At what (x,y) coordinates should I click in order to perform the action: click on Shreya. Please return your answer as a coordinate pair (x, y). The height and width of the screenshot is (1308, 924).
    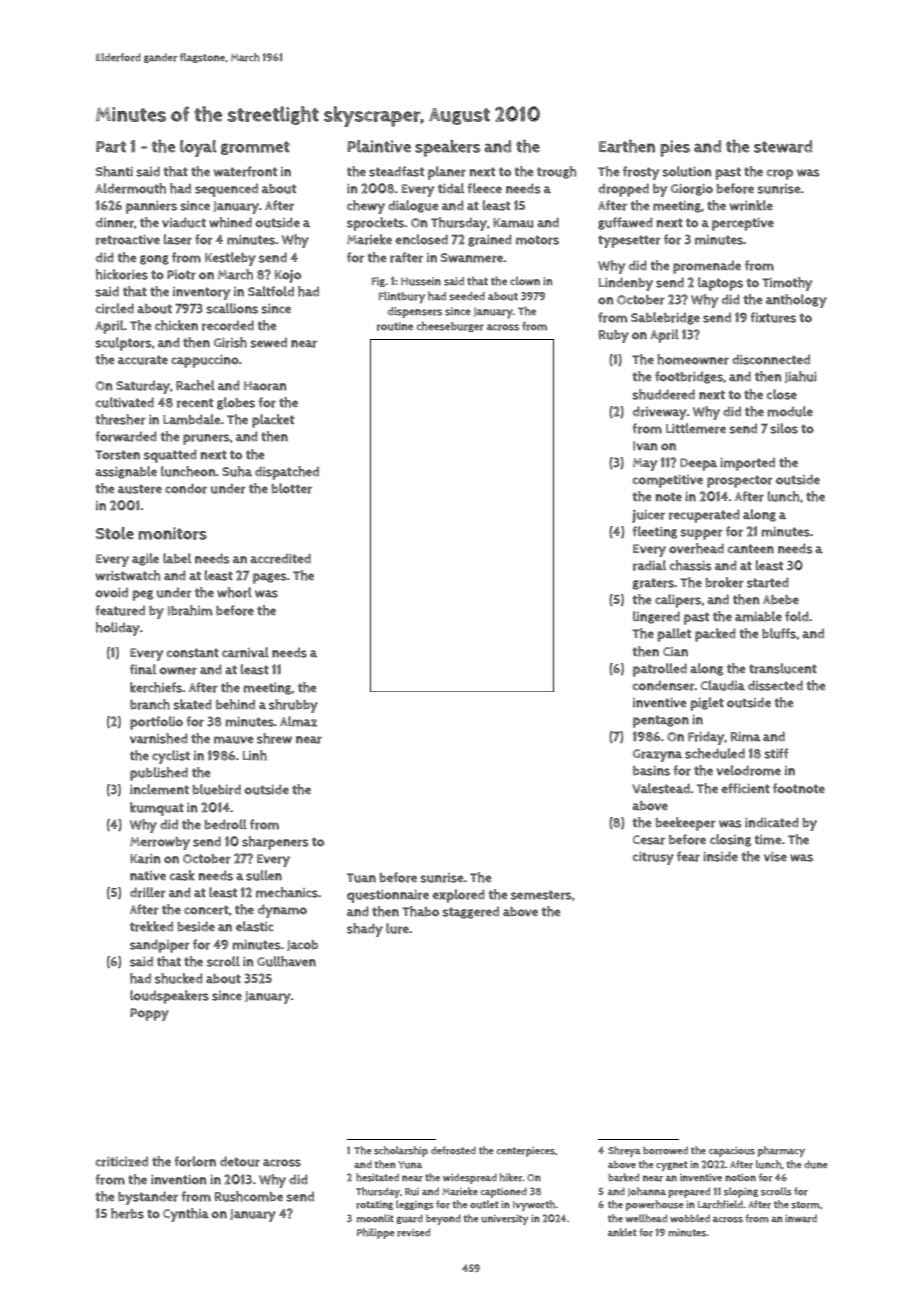
    Looking at the image, I should click on (624, 1151).
